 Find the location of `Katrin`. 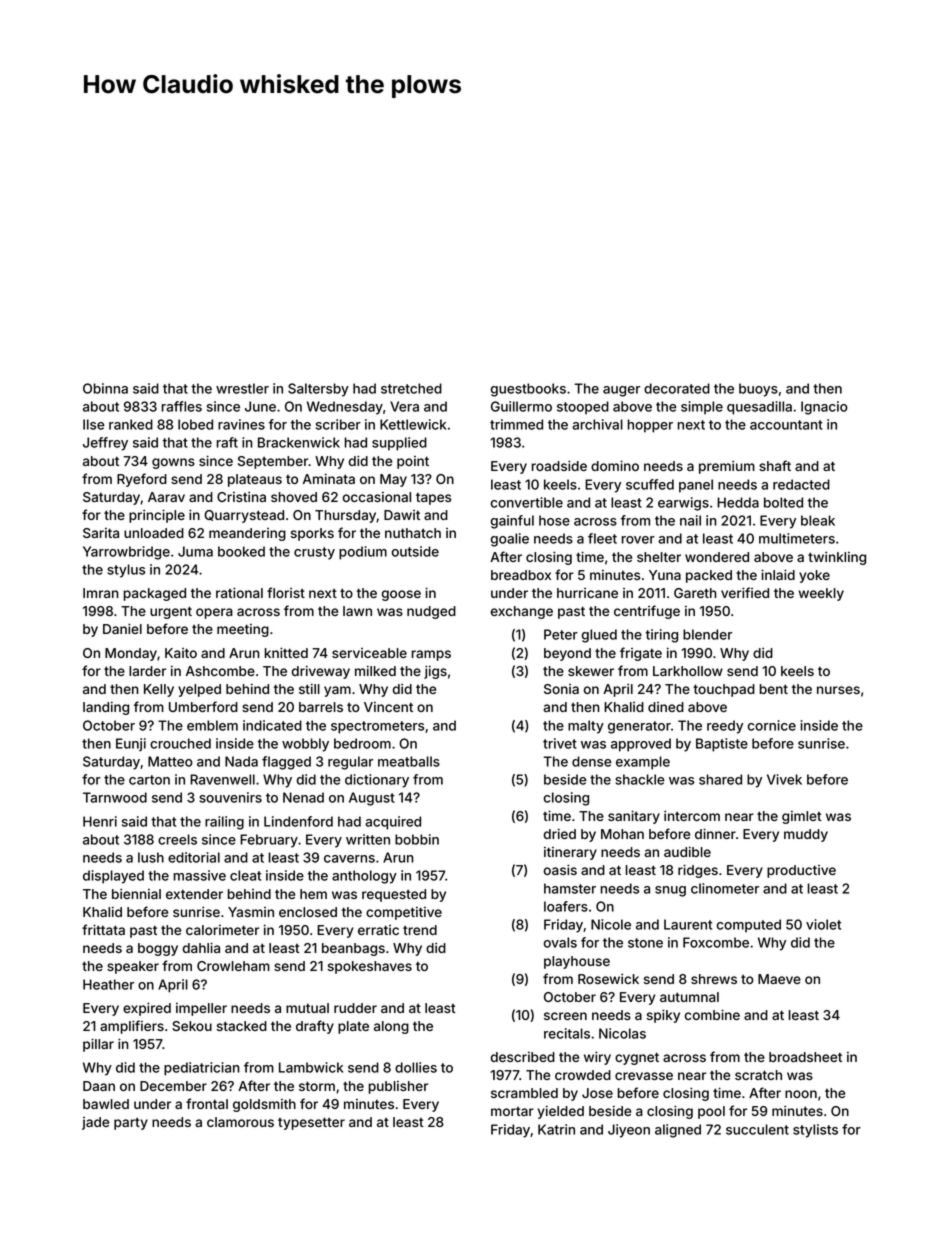

Katrin is located at coordinates (556, 1129).
